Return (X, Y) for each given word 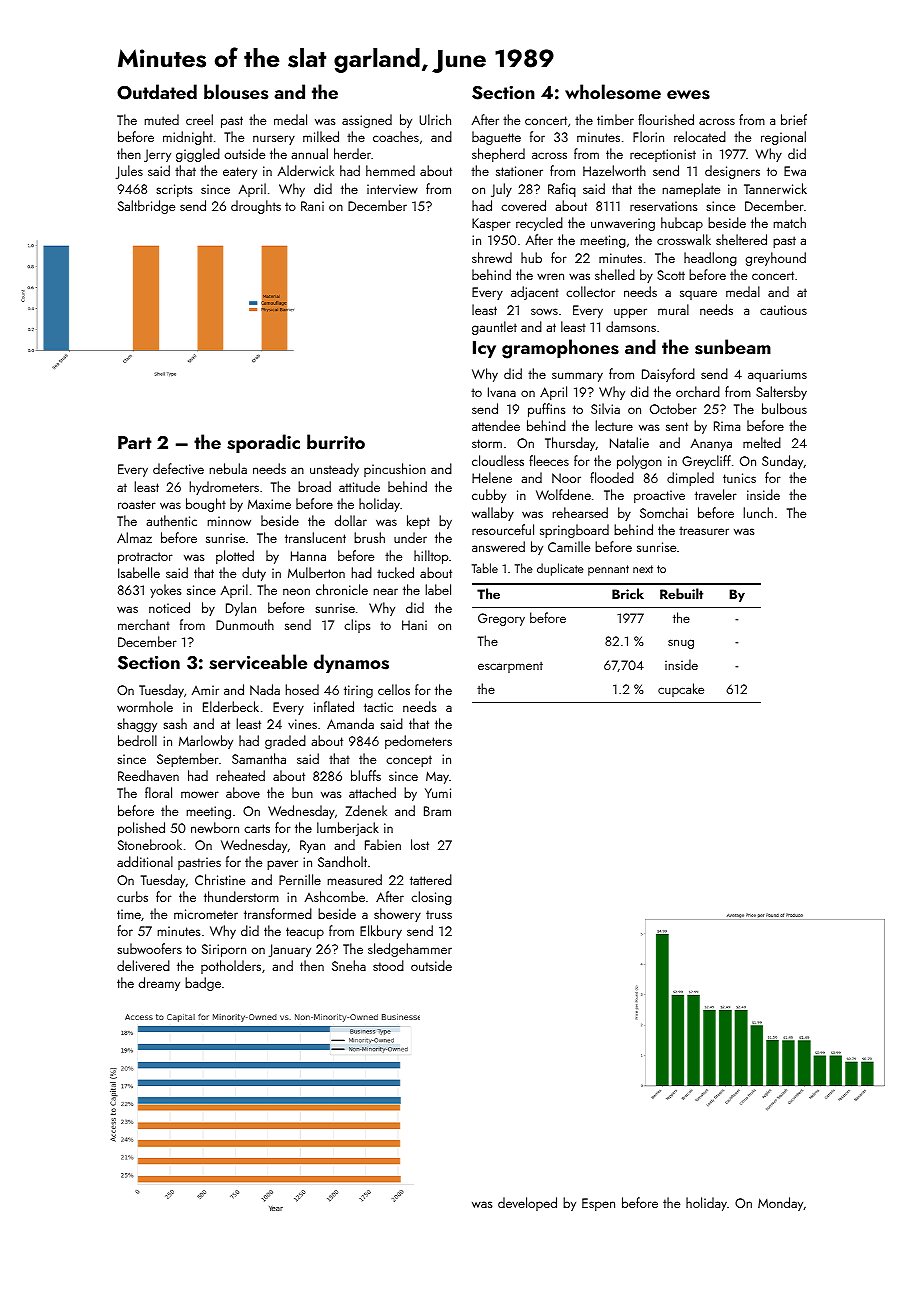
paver (282, 865)
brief (794, 119)
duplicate (560, 569)
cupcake (681, 690)
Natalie (629, 442)
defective (178, 468)
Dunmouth (245, 624)
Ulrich (435, 119)
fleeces (549, 460)
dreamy (159, 984)
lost (420, 844)
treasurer (704, 530)
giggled (198, 155)
